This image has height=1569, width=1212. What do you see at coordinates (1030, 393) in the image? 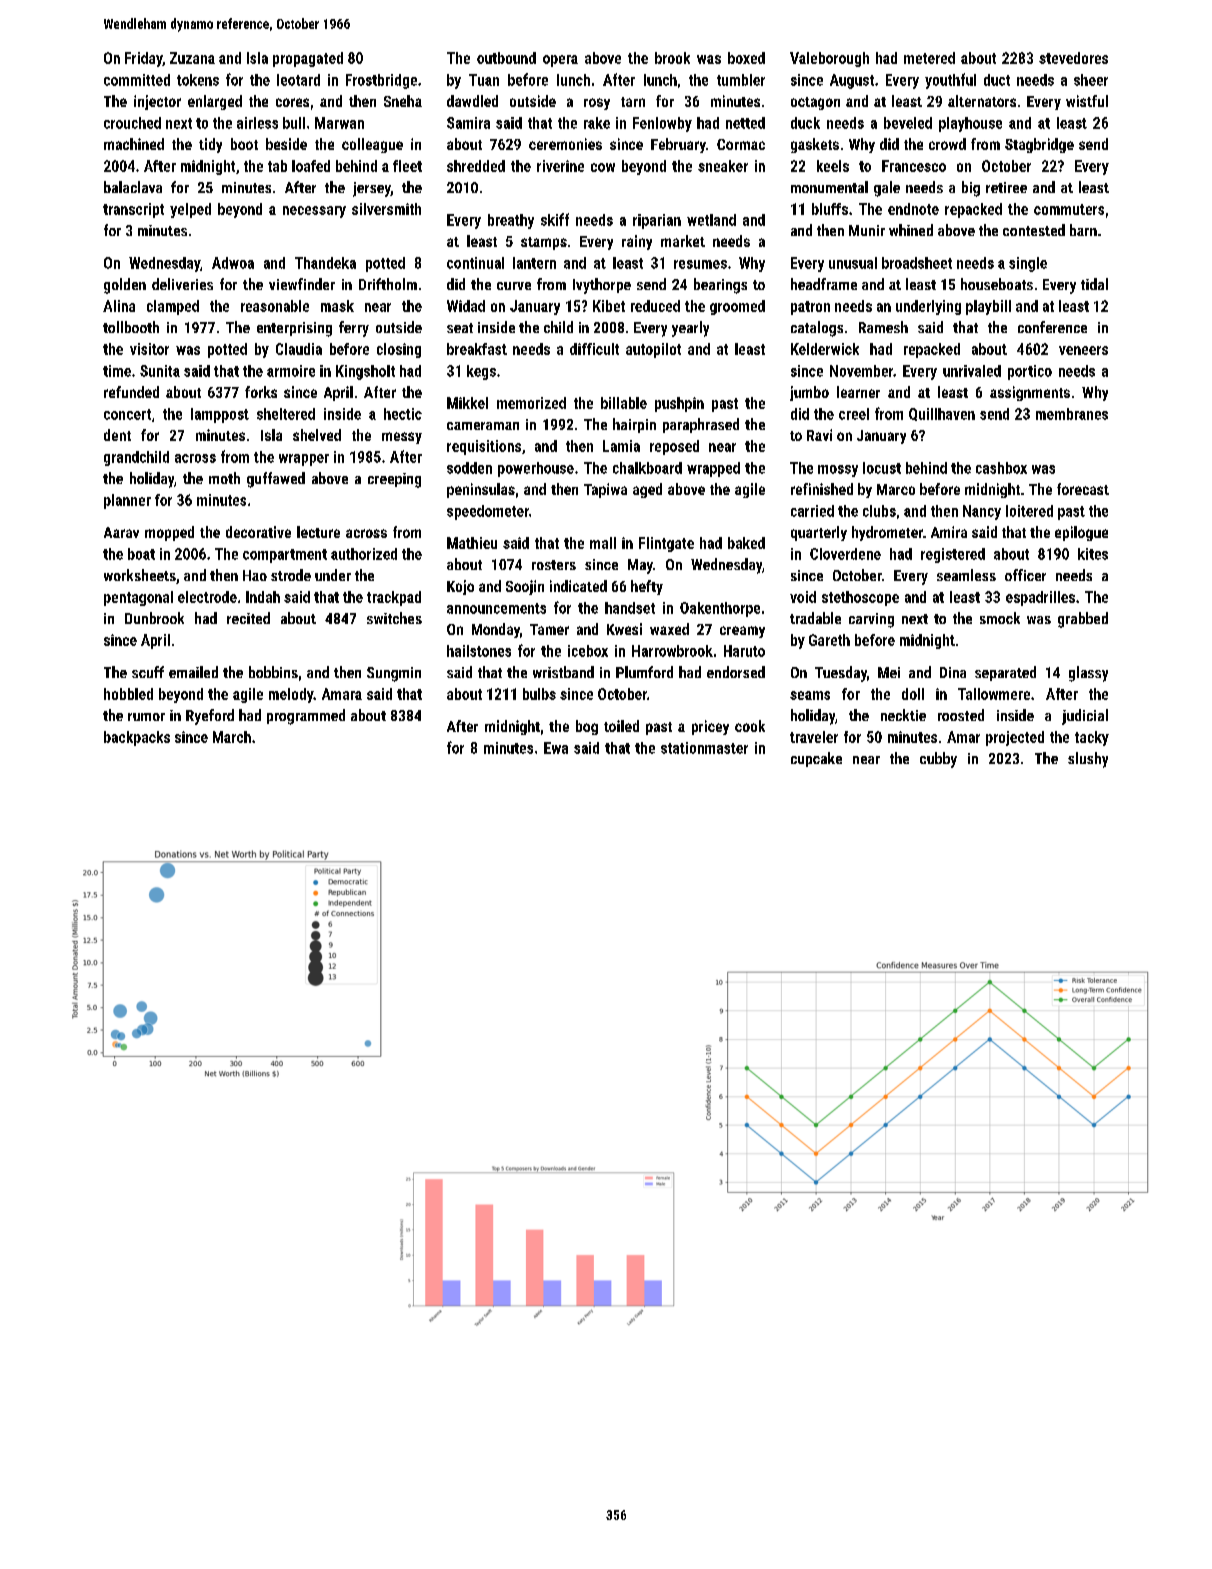
I see `assignments` at bounding box center [1030, 393].
